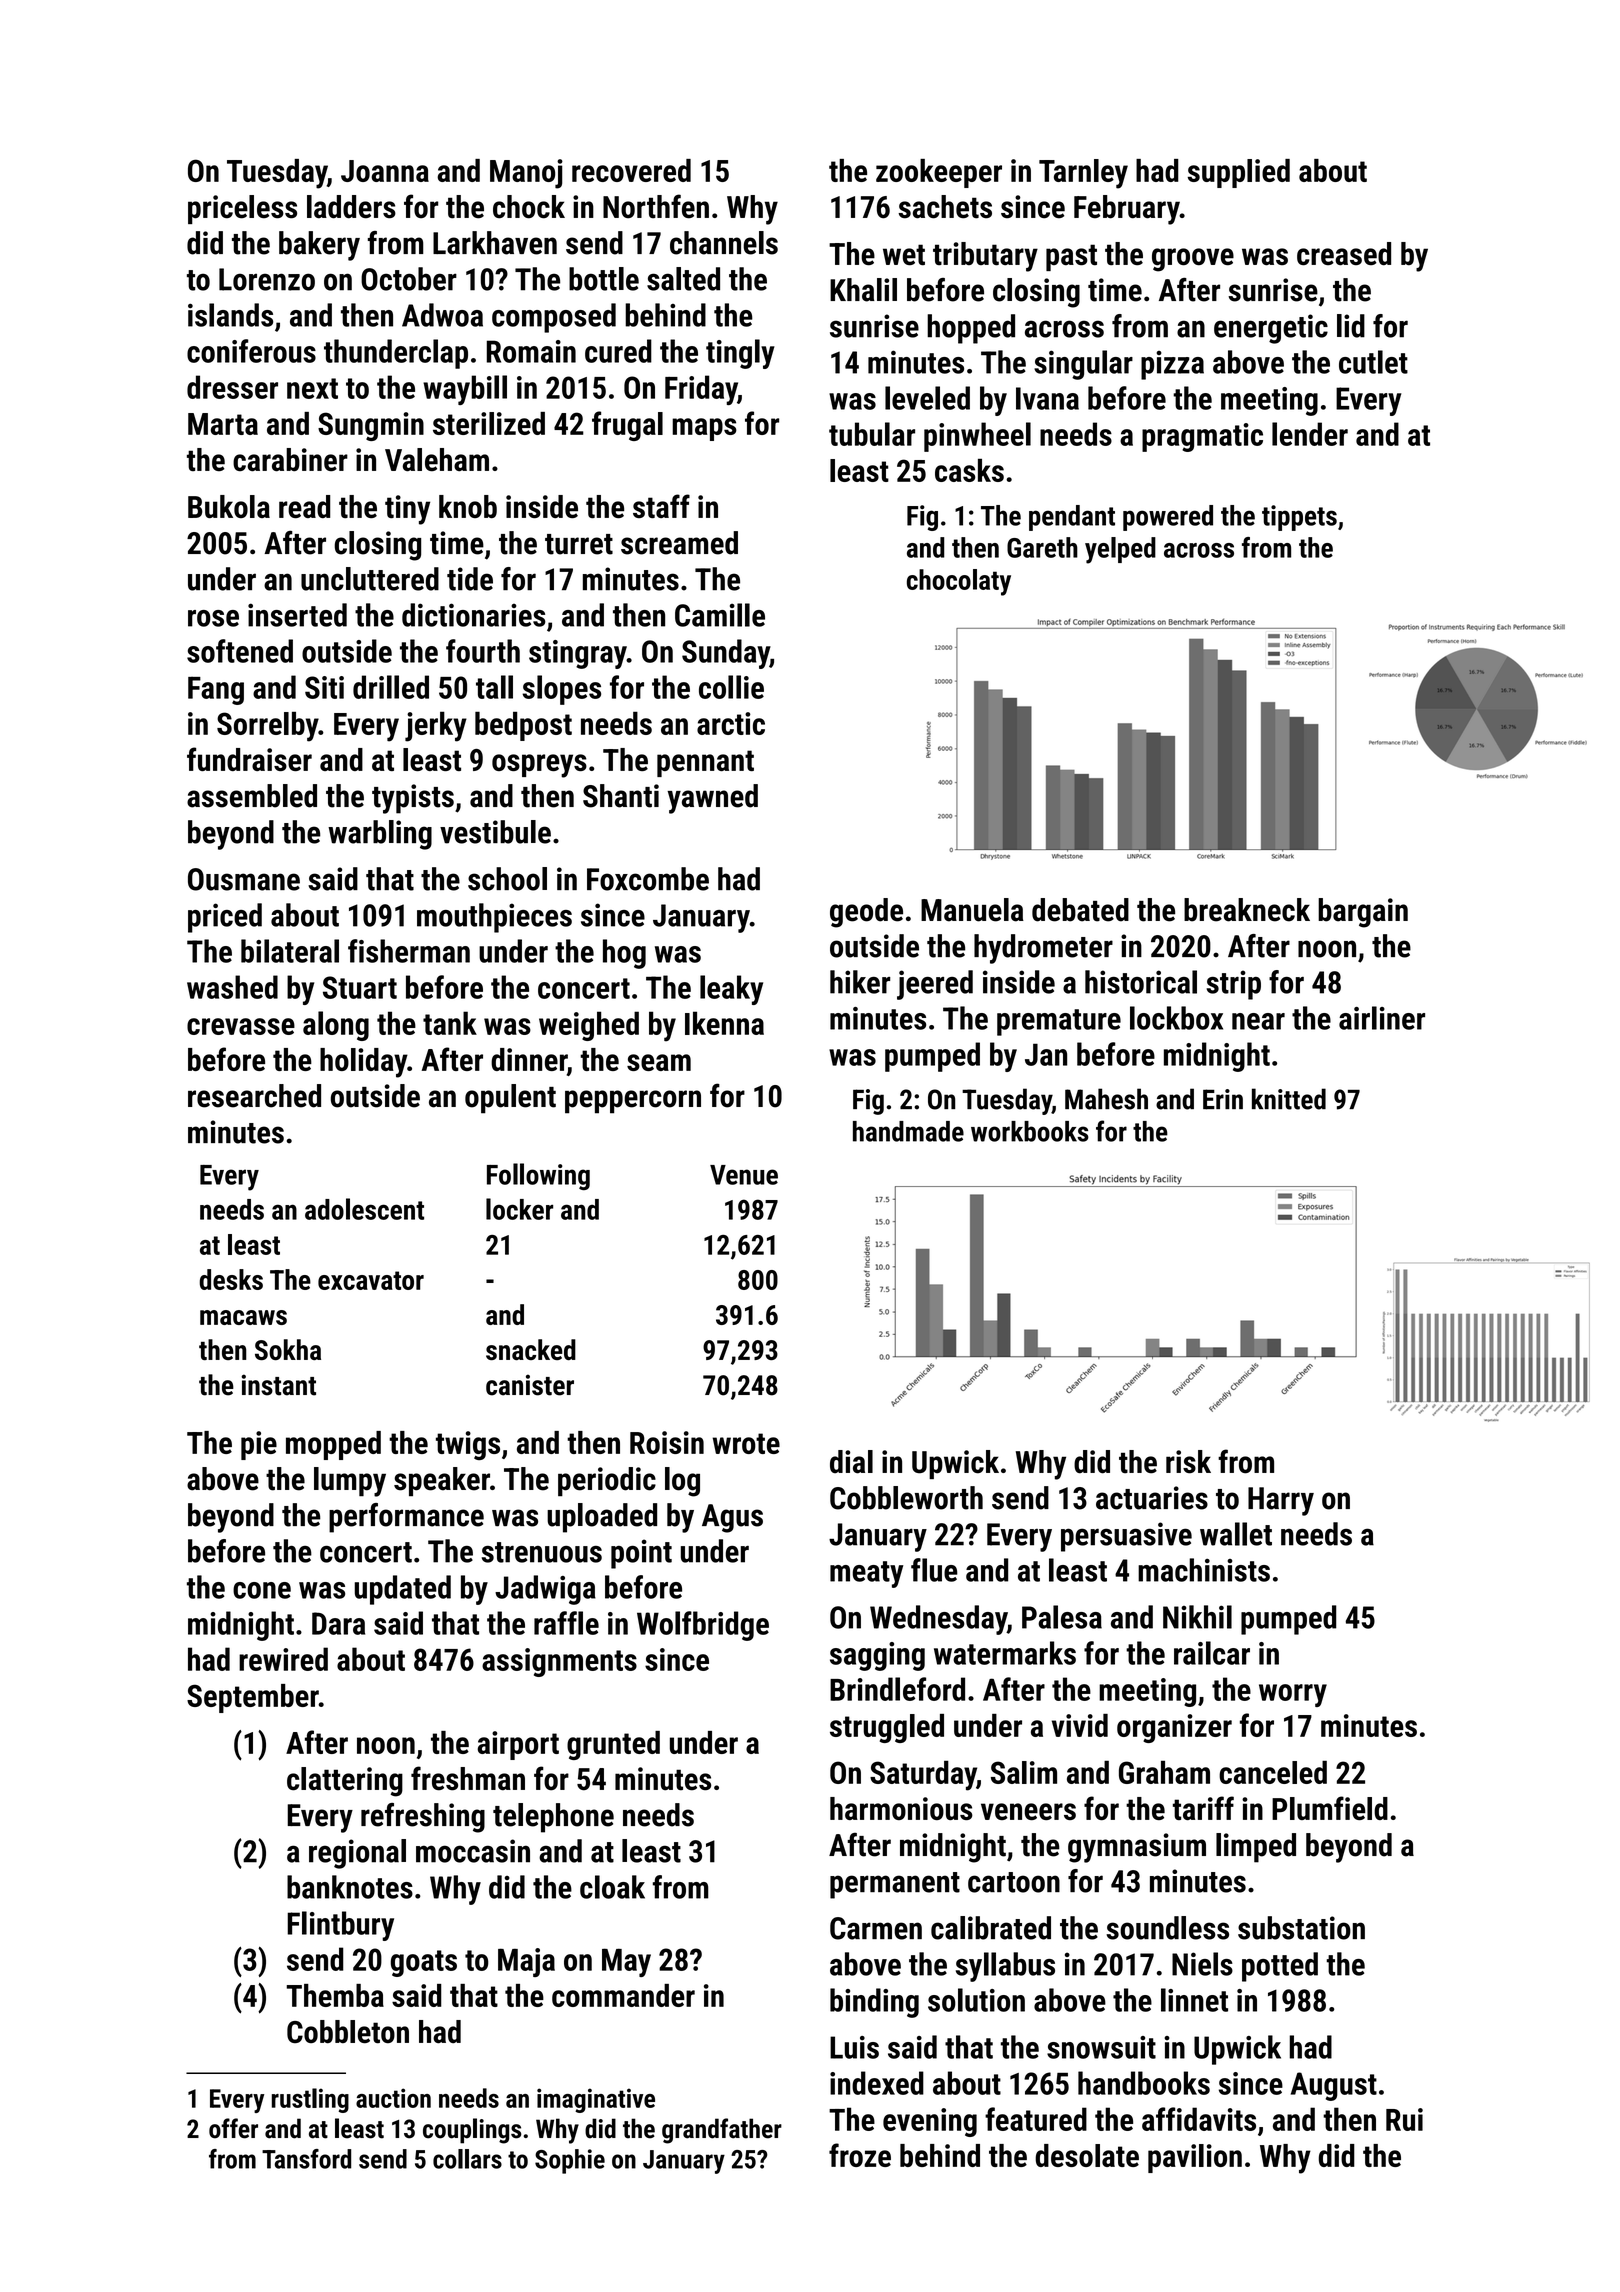 The image size is (1620, 2292). Describe the element at coordinates (872, 434) in the screenshot. I see `tubular` at that location.
